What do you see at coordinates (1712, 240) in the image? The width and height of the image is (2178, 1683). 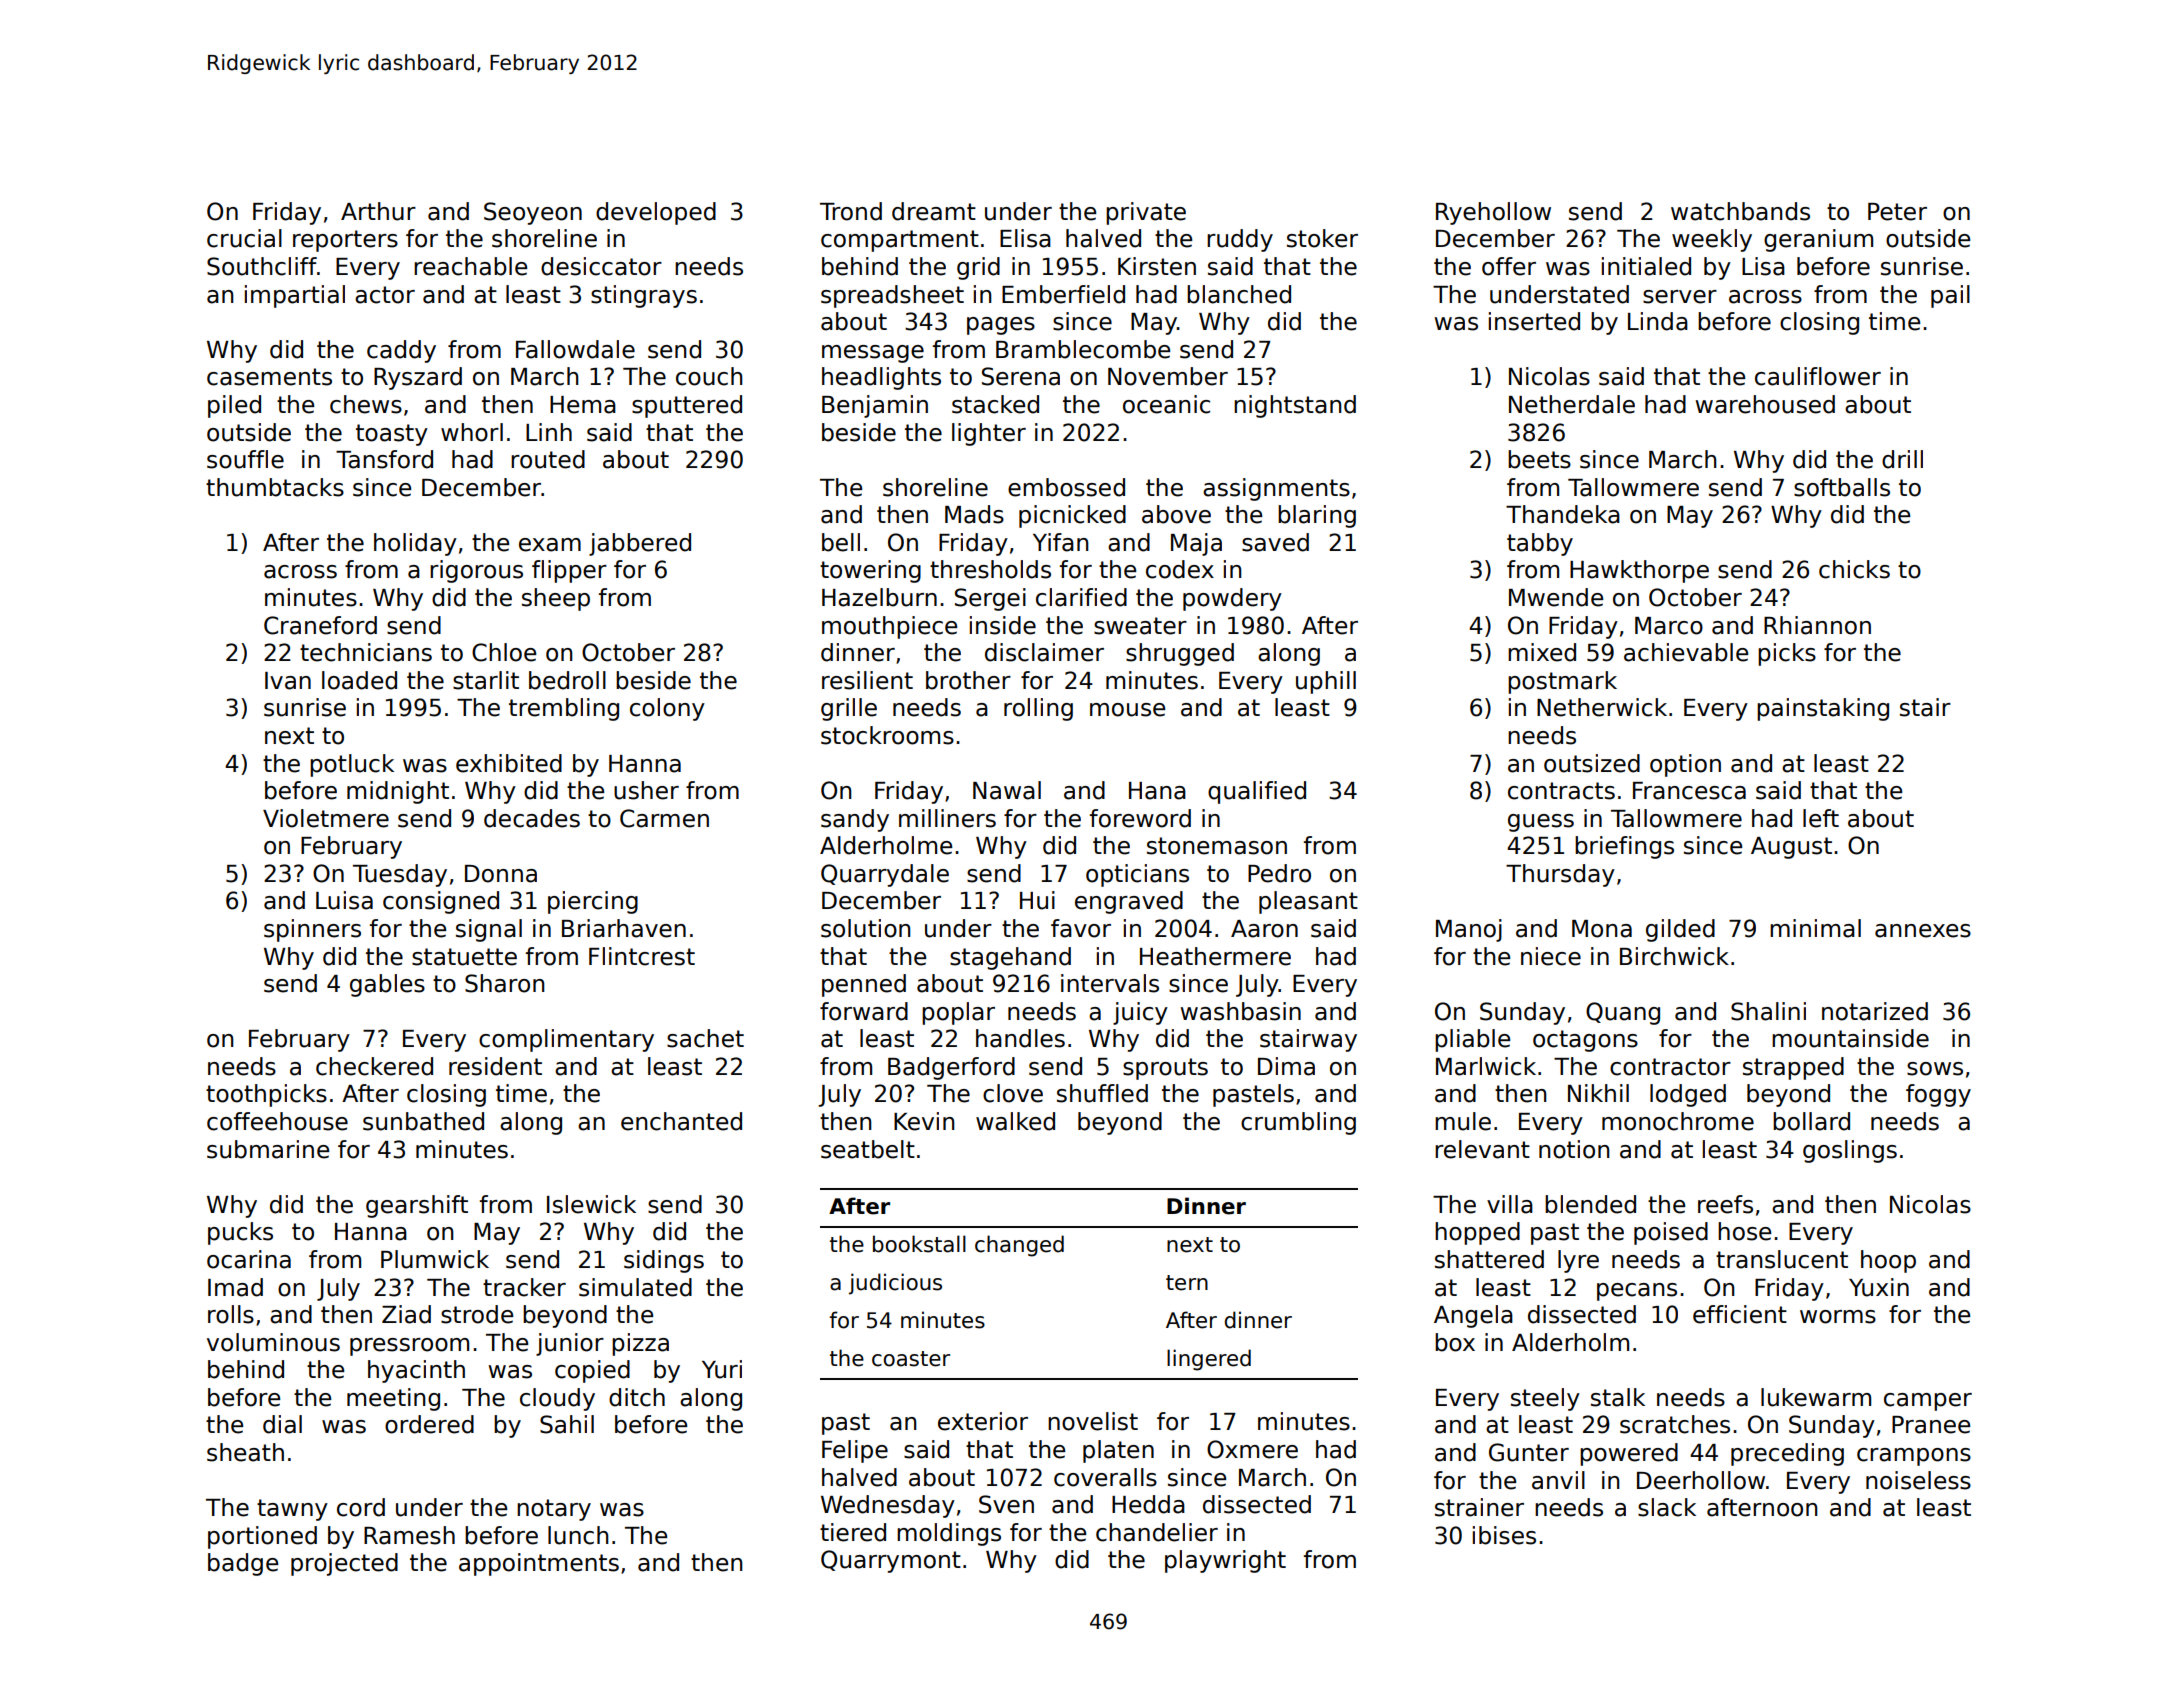 I see `weekly` at bounding box center [1712, 240].
